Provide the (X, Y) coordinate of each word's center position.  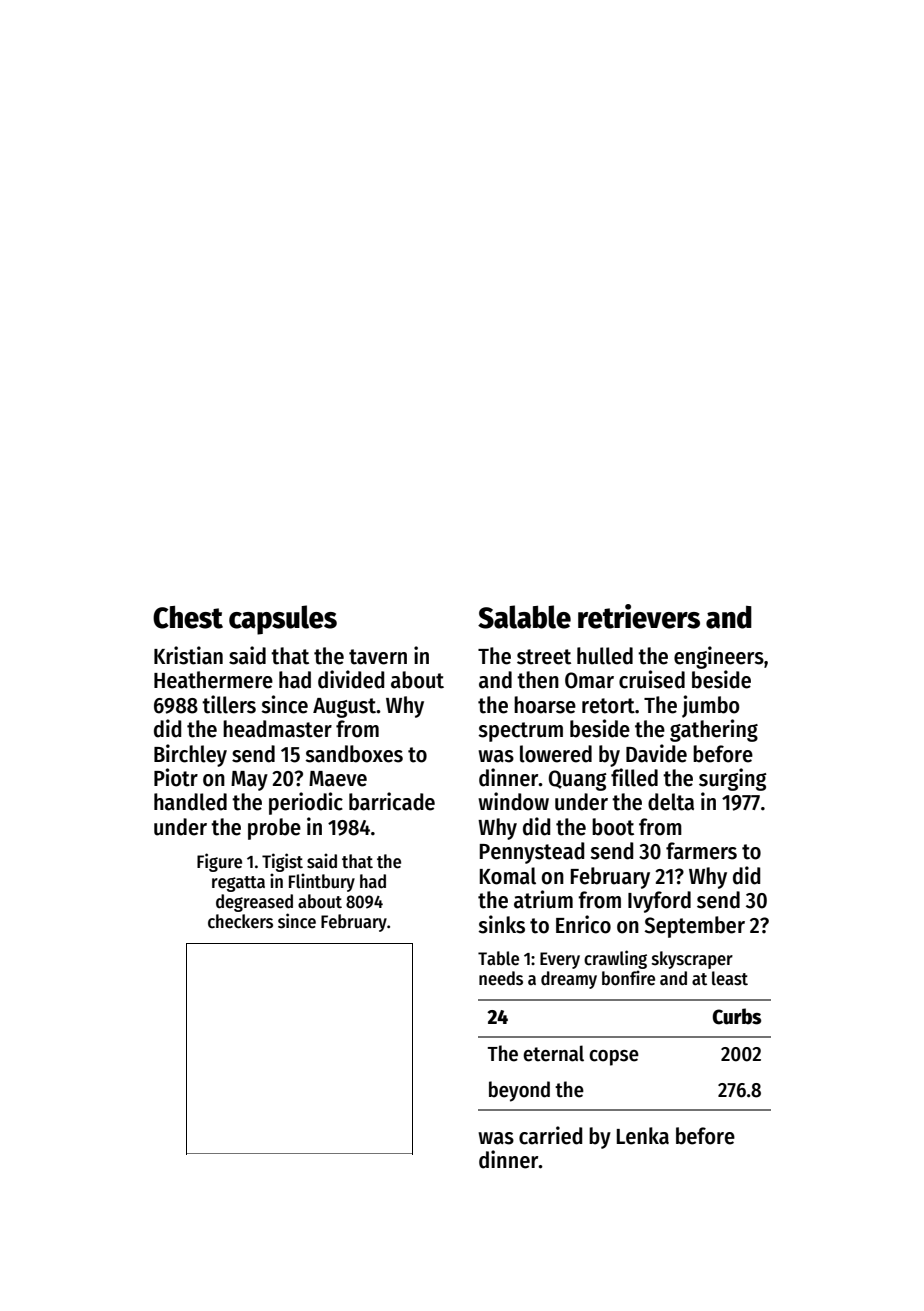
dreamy (569, 980)
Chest (188, 617)
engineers (719, 657)
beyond (519, 1091)
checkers (240, 921)
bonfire (628, 978)
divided (351, 679)
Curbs (736, 1016)
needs (501, 978)
